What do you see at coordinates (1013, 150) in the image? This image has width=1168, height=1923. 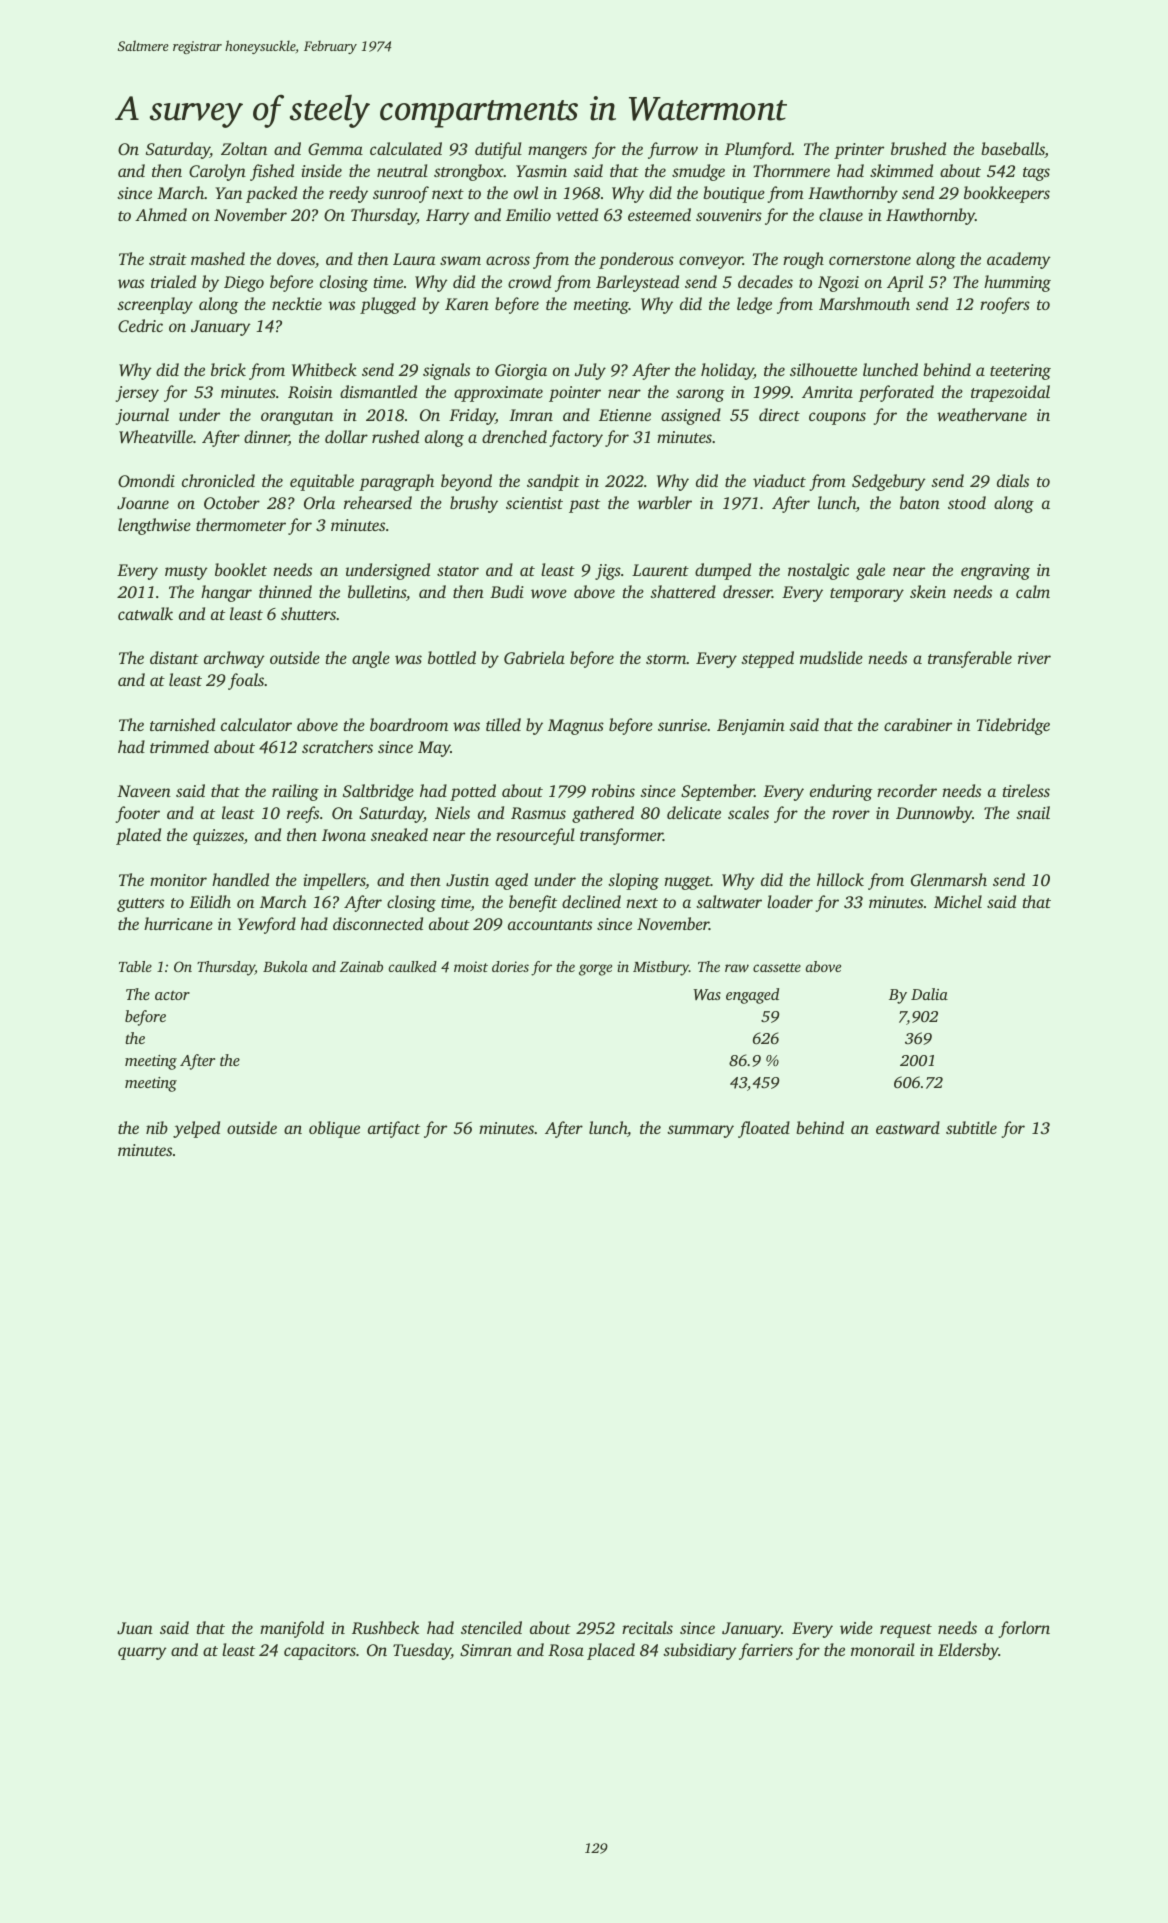 I see `baseballs` at bounding box center [1013, 150].
